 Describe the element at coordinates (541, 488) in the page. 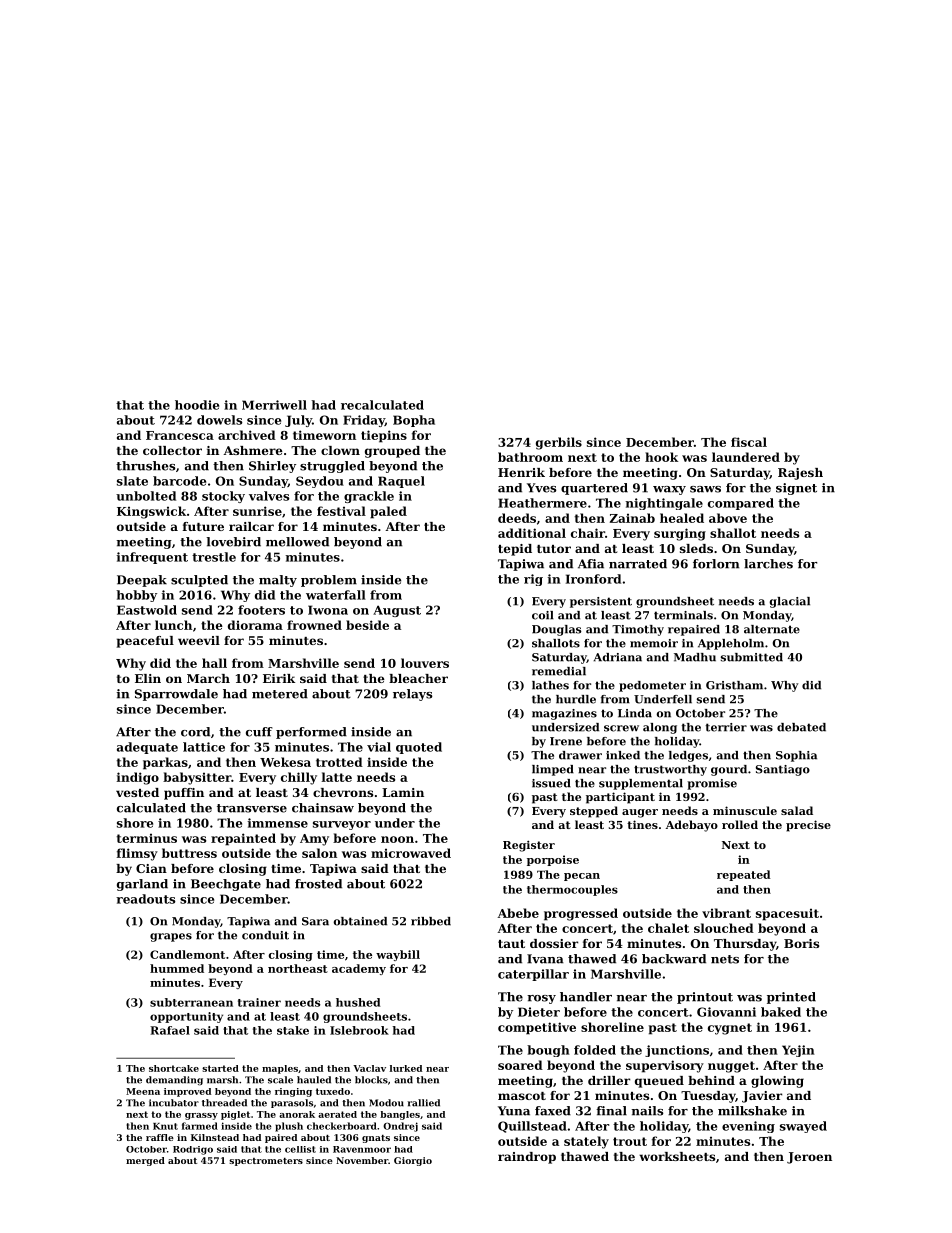

I see `Yves` at that location.
